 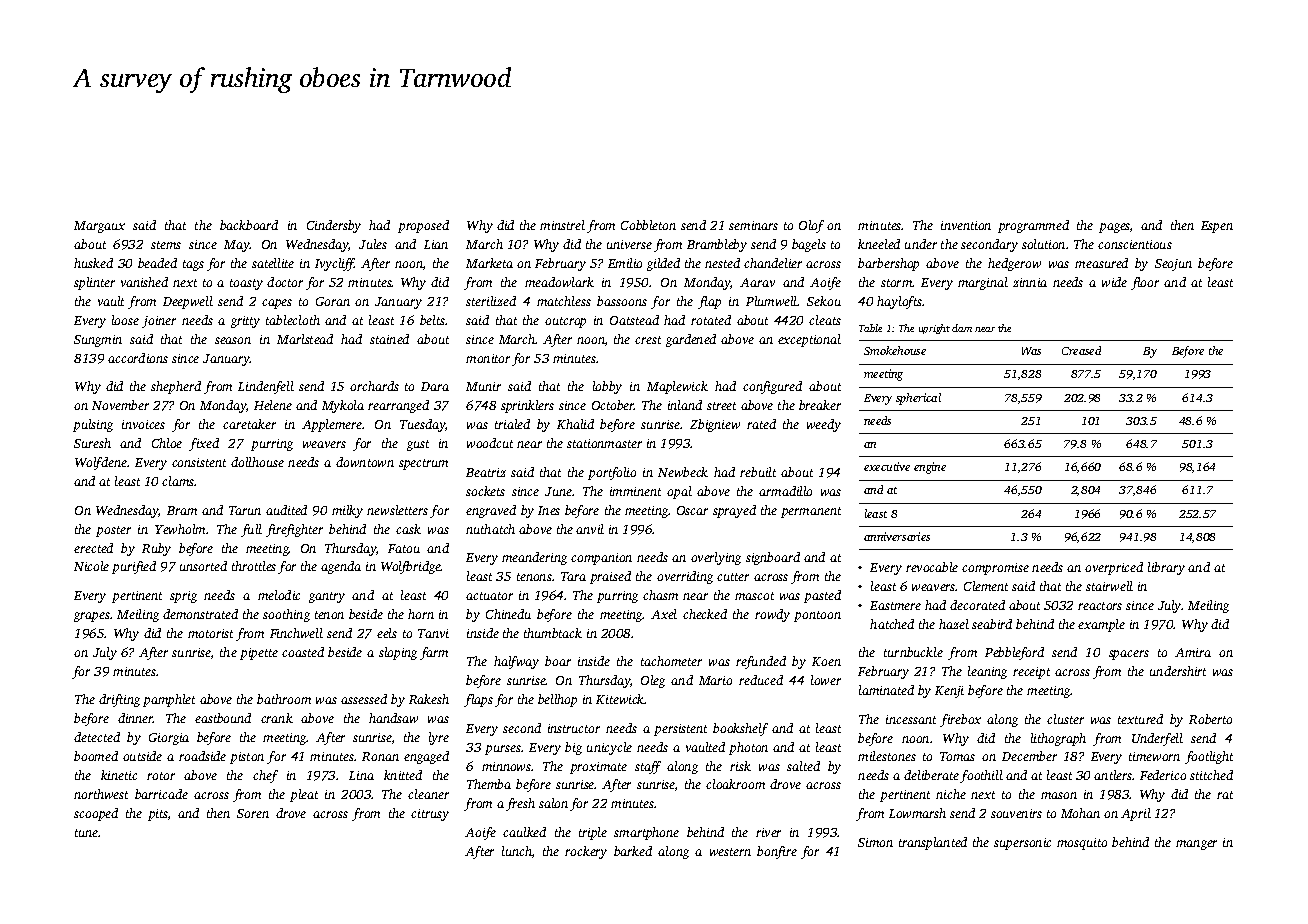 What do you see at coordinates (705, 614) in the screenshot?
I see `checked` at bounding box center [705, 614].
